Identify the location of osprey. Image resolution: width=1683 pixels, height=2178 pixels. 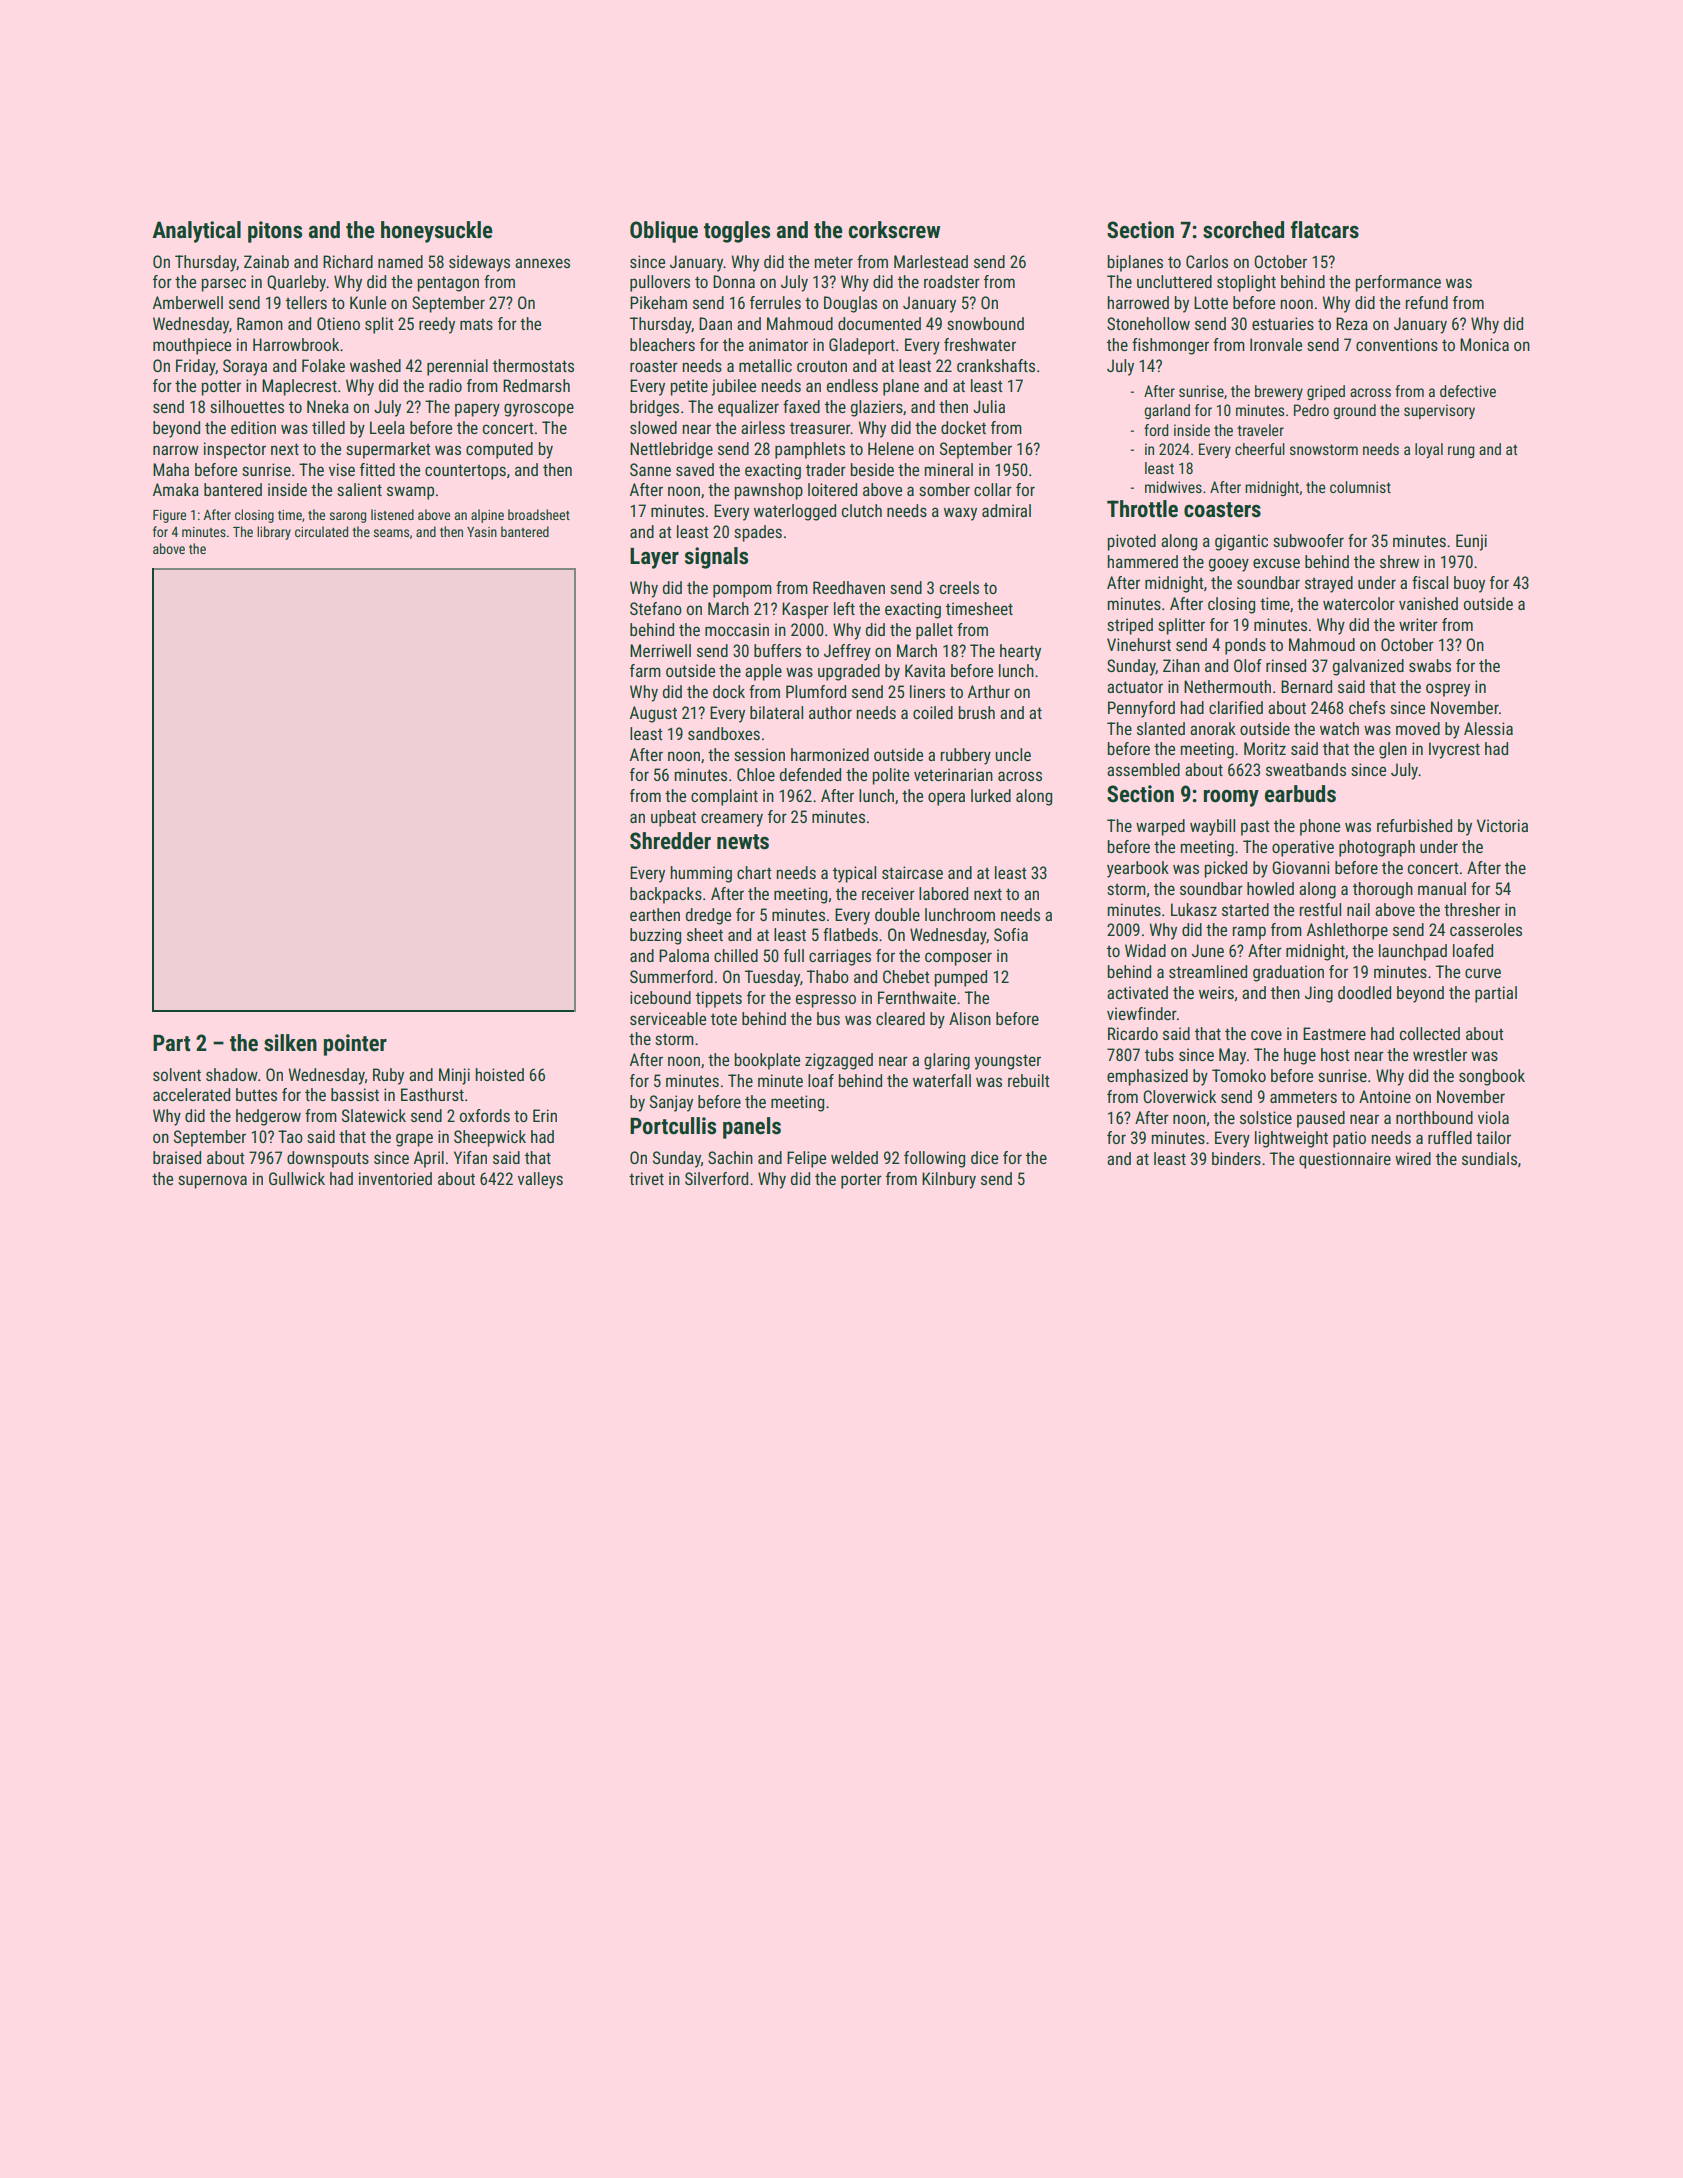
(1448, 690).
